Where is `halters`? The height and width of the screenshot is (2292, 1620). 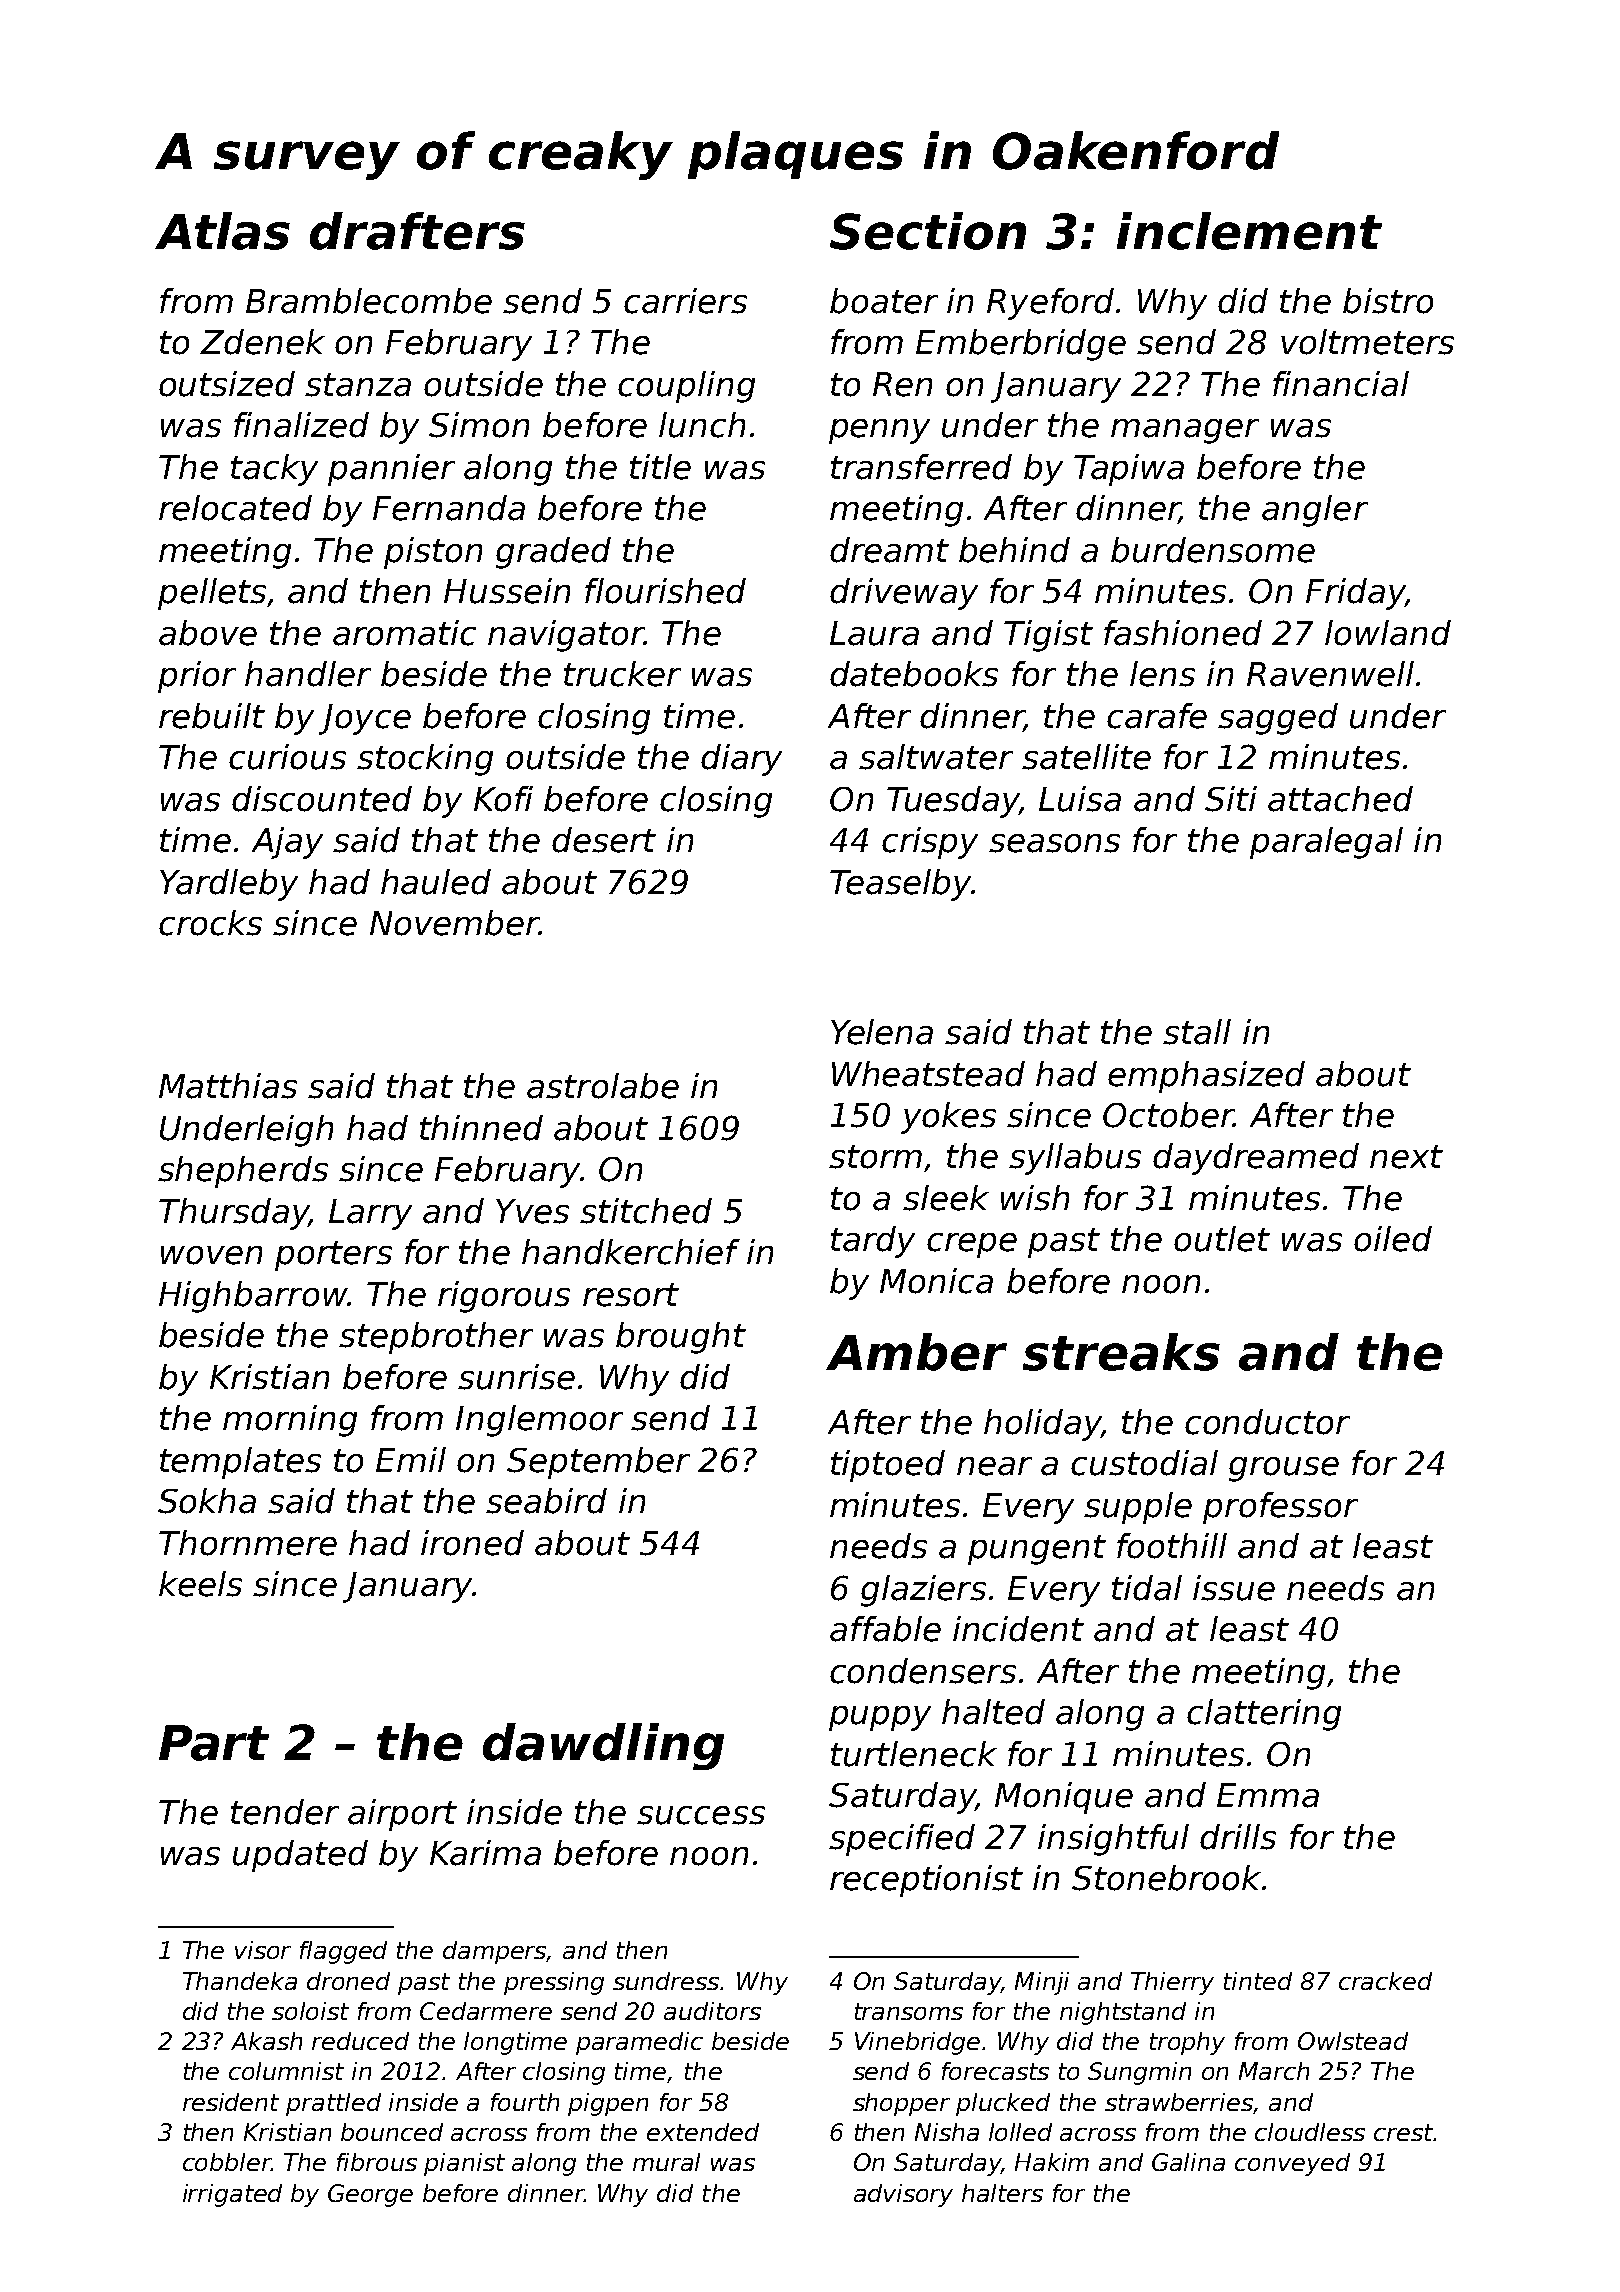
halters is located at coordinates (1002, 2193).
